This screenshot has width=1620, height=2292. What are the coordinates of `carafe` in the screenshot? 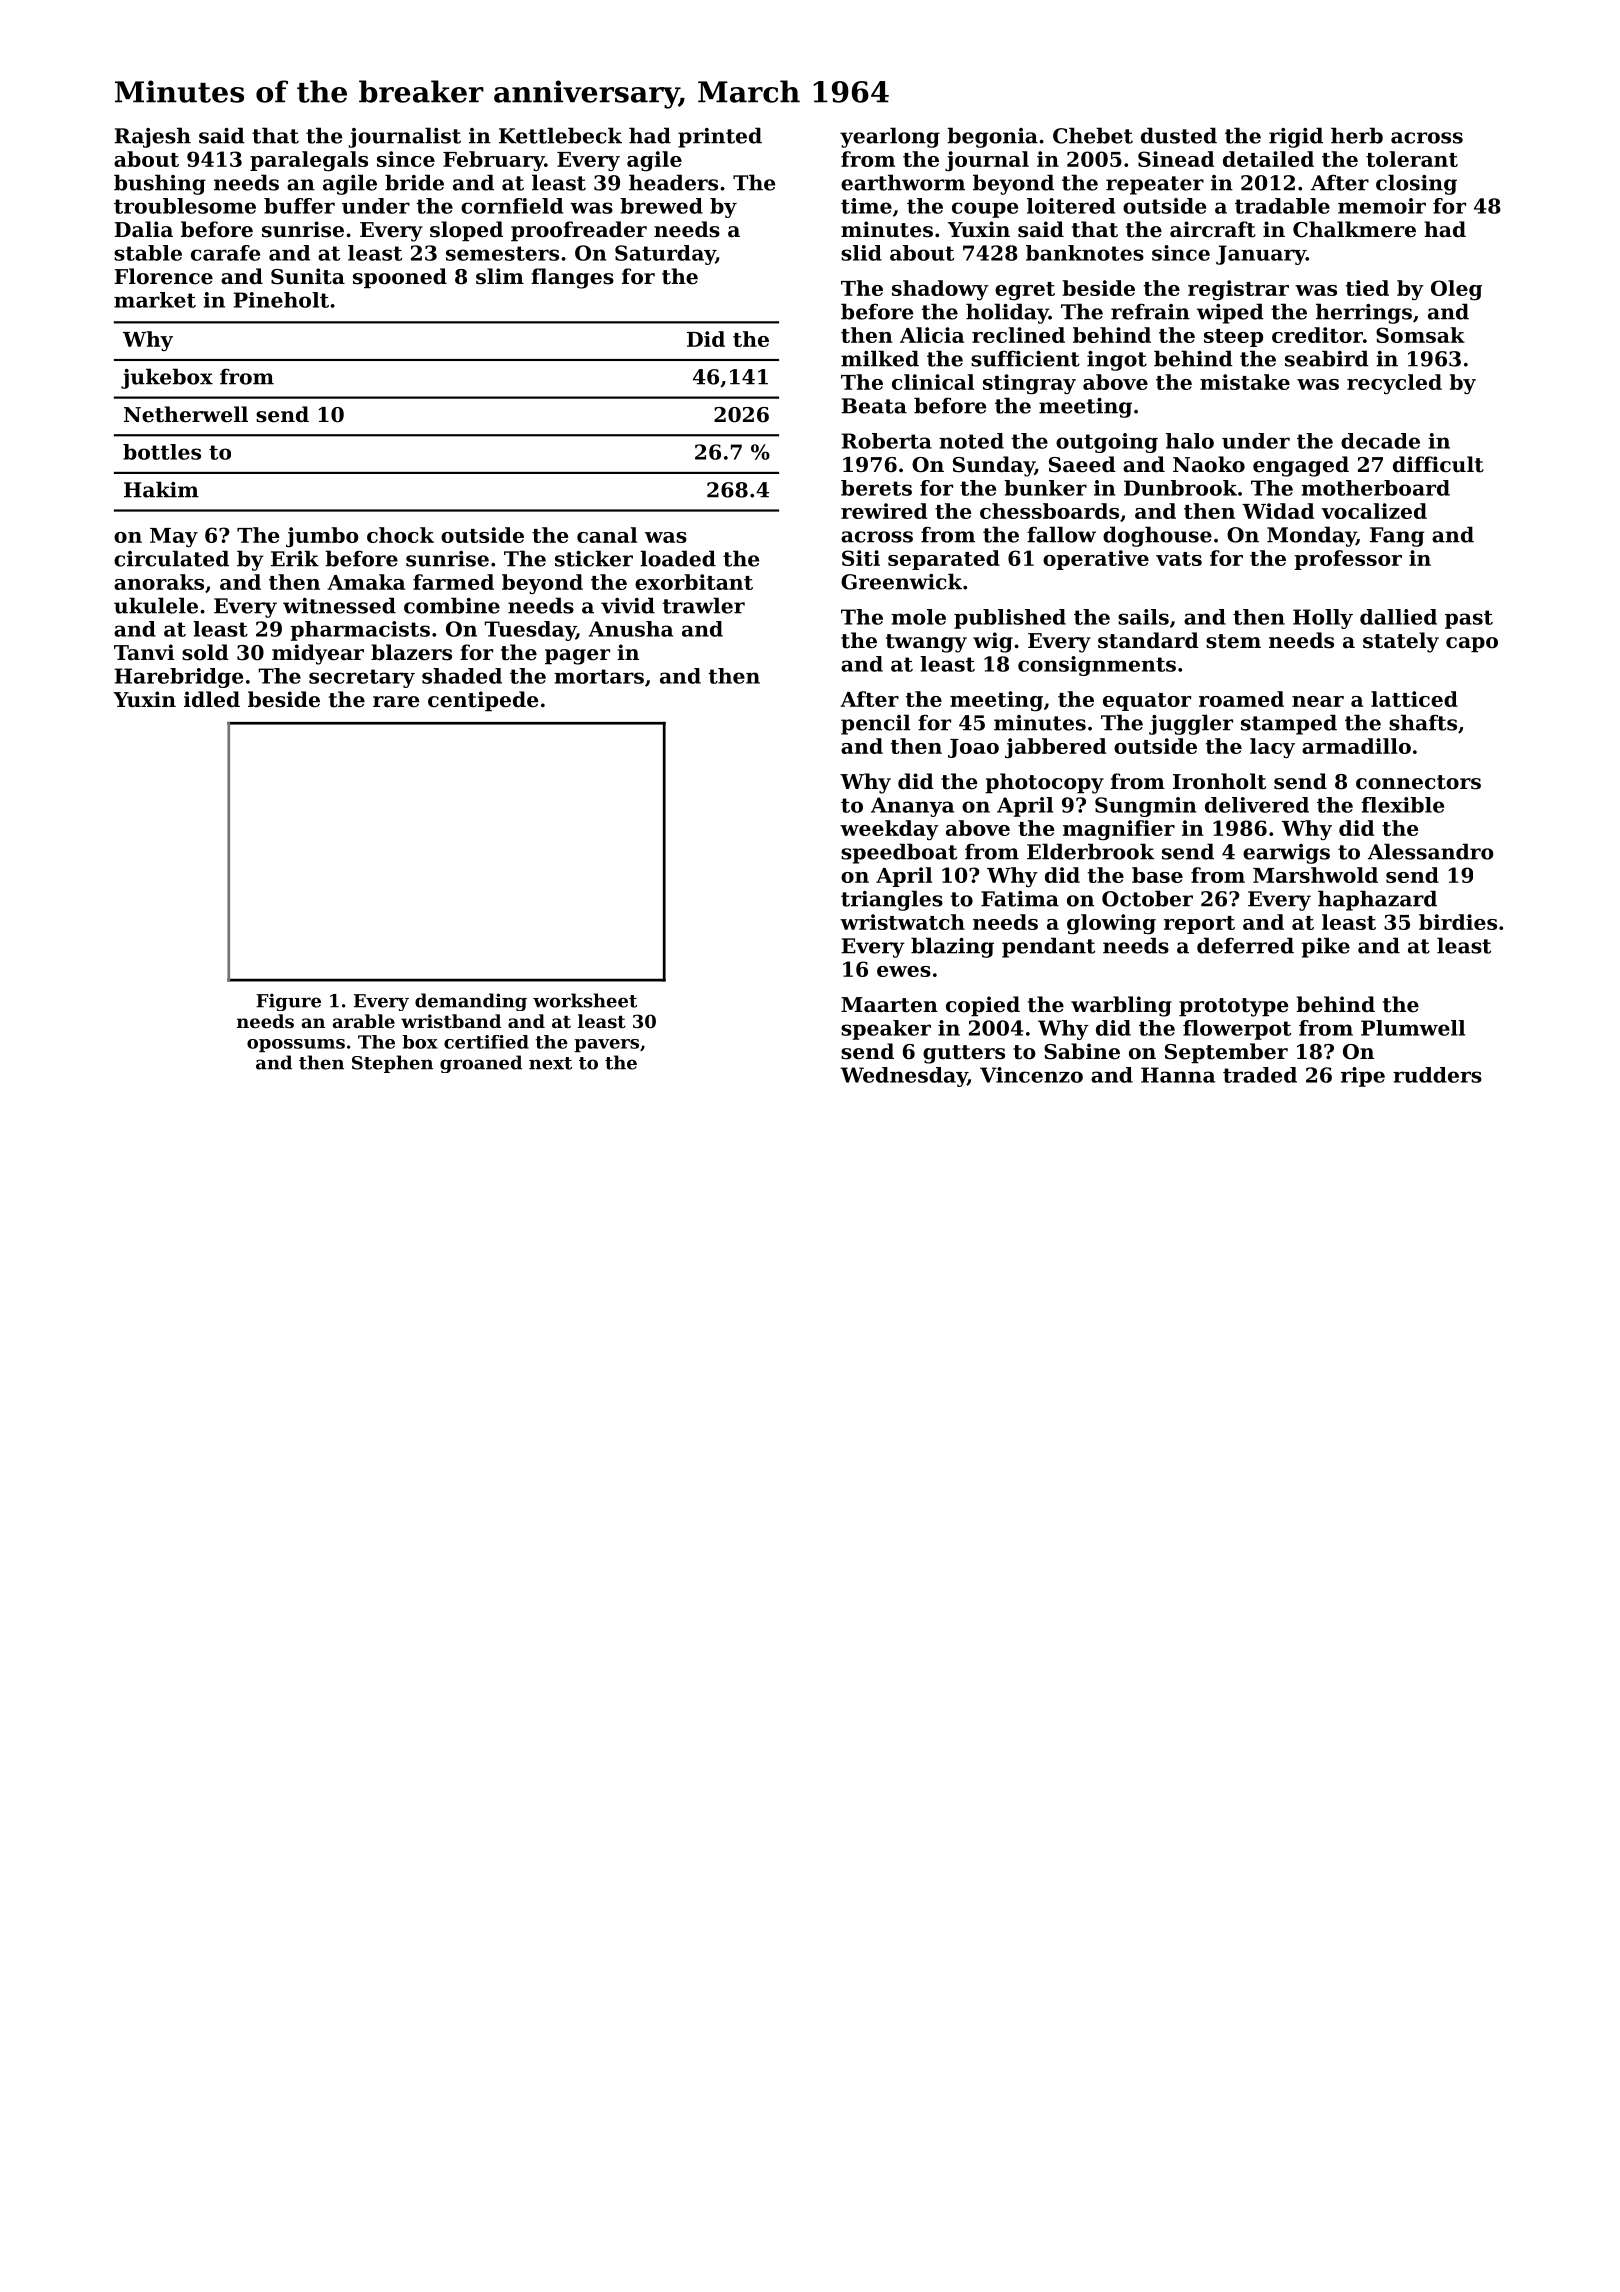 It's located at (225, 253).
